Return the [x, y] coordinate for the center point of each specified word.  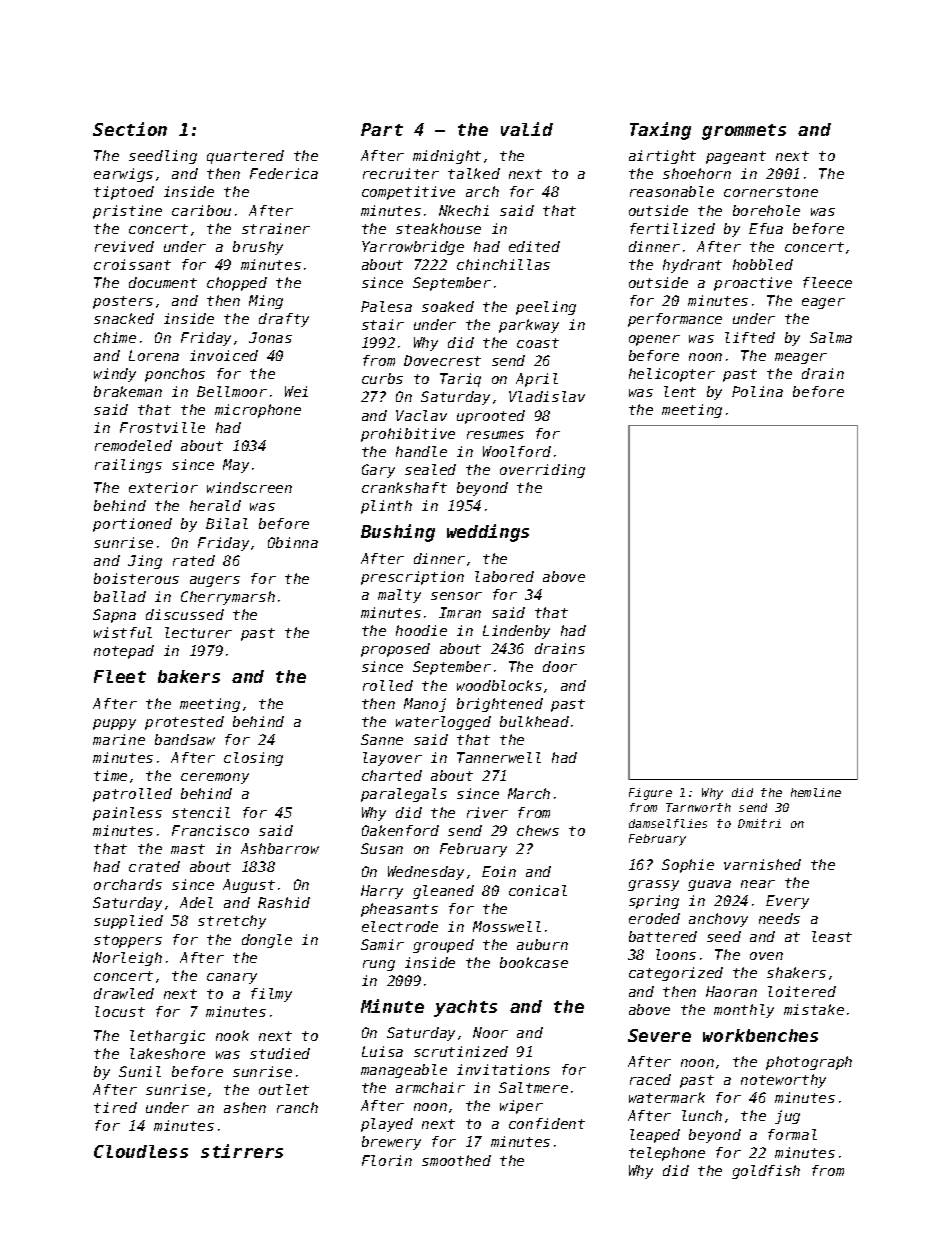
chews [538, 830]
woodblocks [499, 685]
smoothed [456, 1160]
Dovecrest [442, 360]
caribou [201, 210]
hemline [816, 792]
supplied [128, 922]
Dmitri [759, 823]
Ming [266, 302]
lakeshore [167, 1053]
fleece [827, 282]
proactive [753, 284]
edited [534, 246]
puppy [114, 724]
